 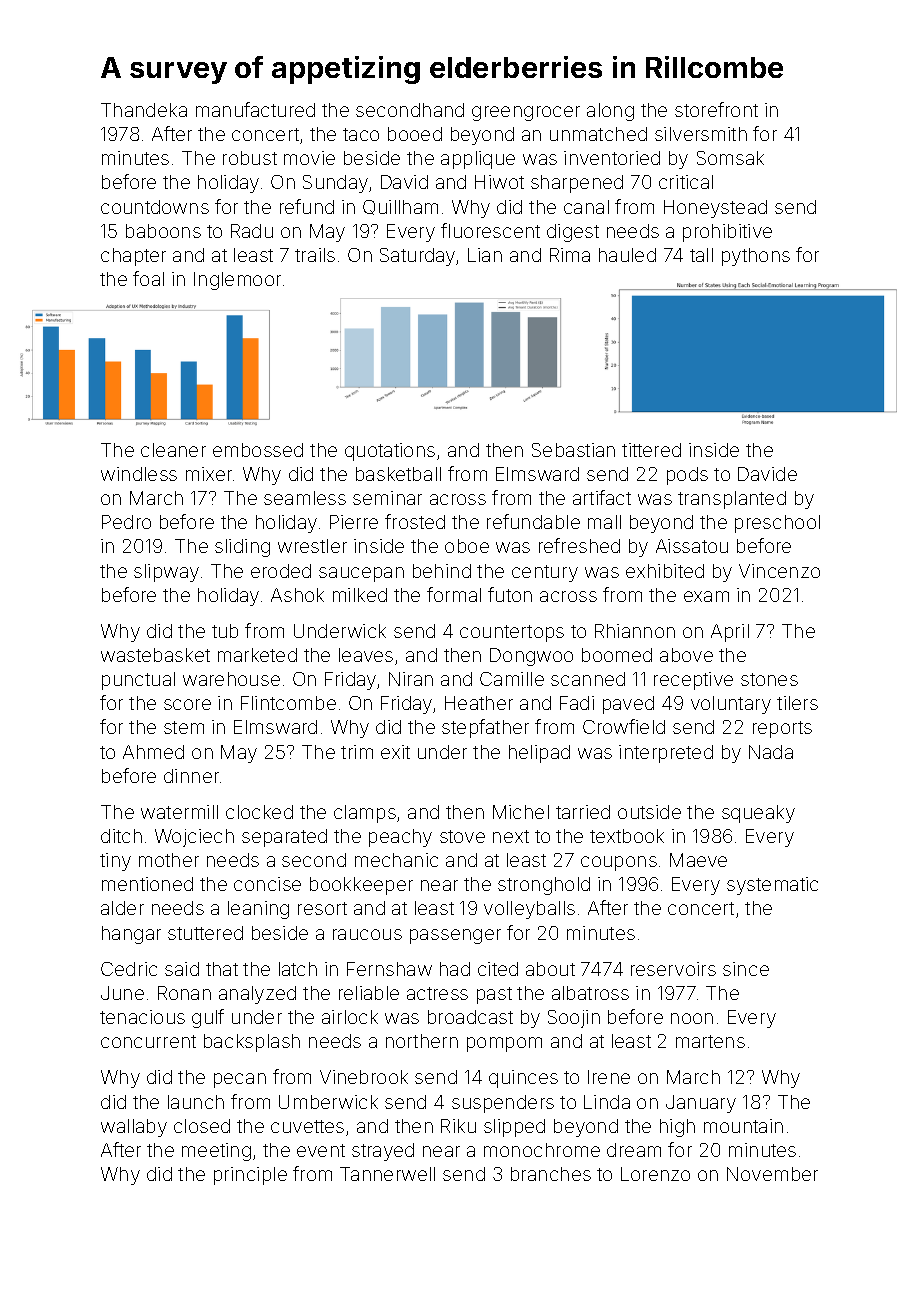 What do you see at coordinates (315, 255) in the document?
I see `trails` at bounding box center [315, 255].
